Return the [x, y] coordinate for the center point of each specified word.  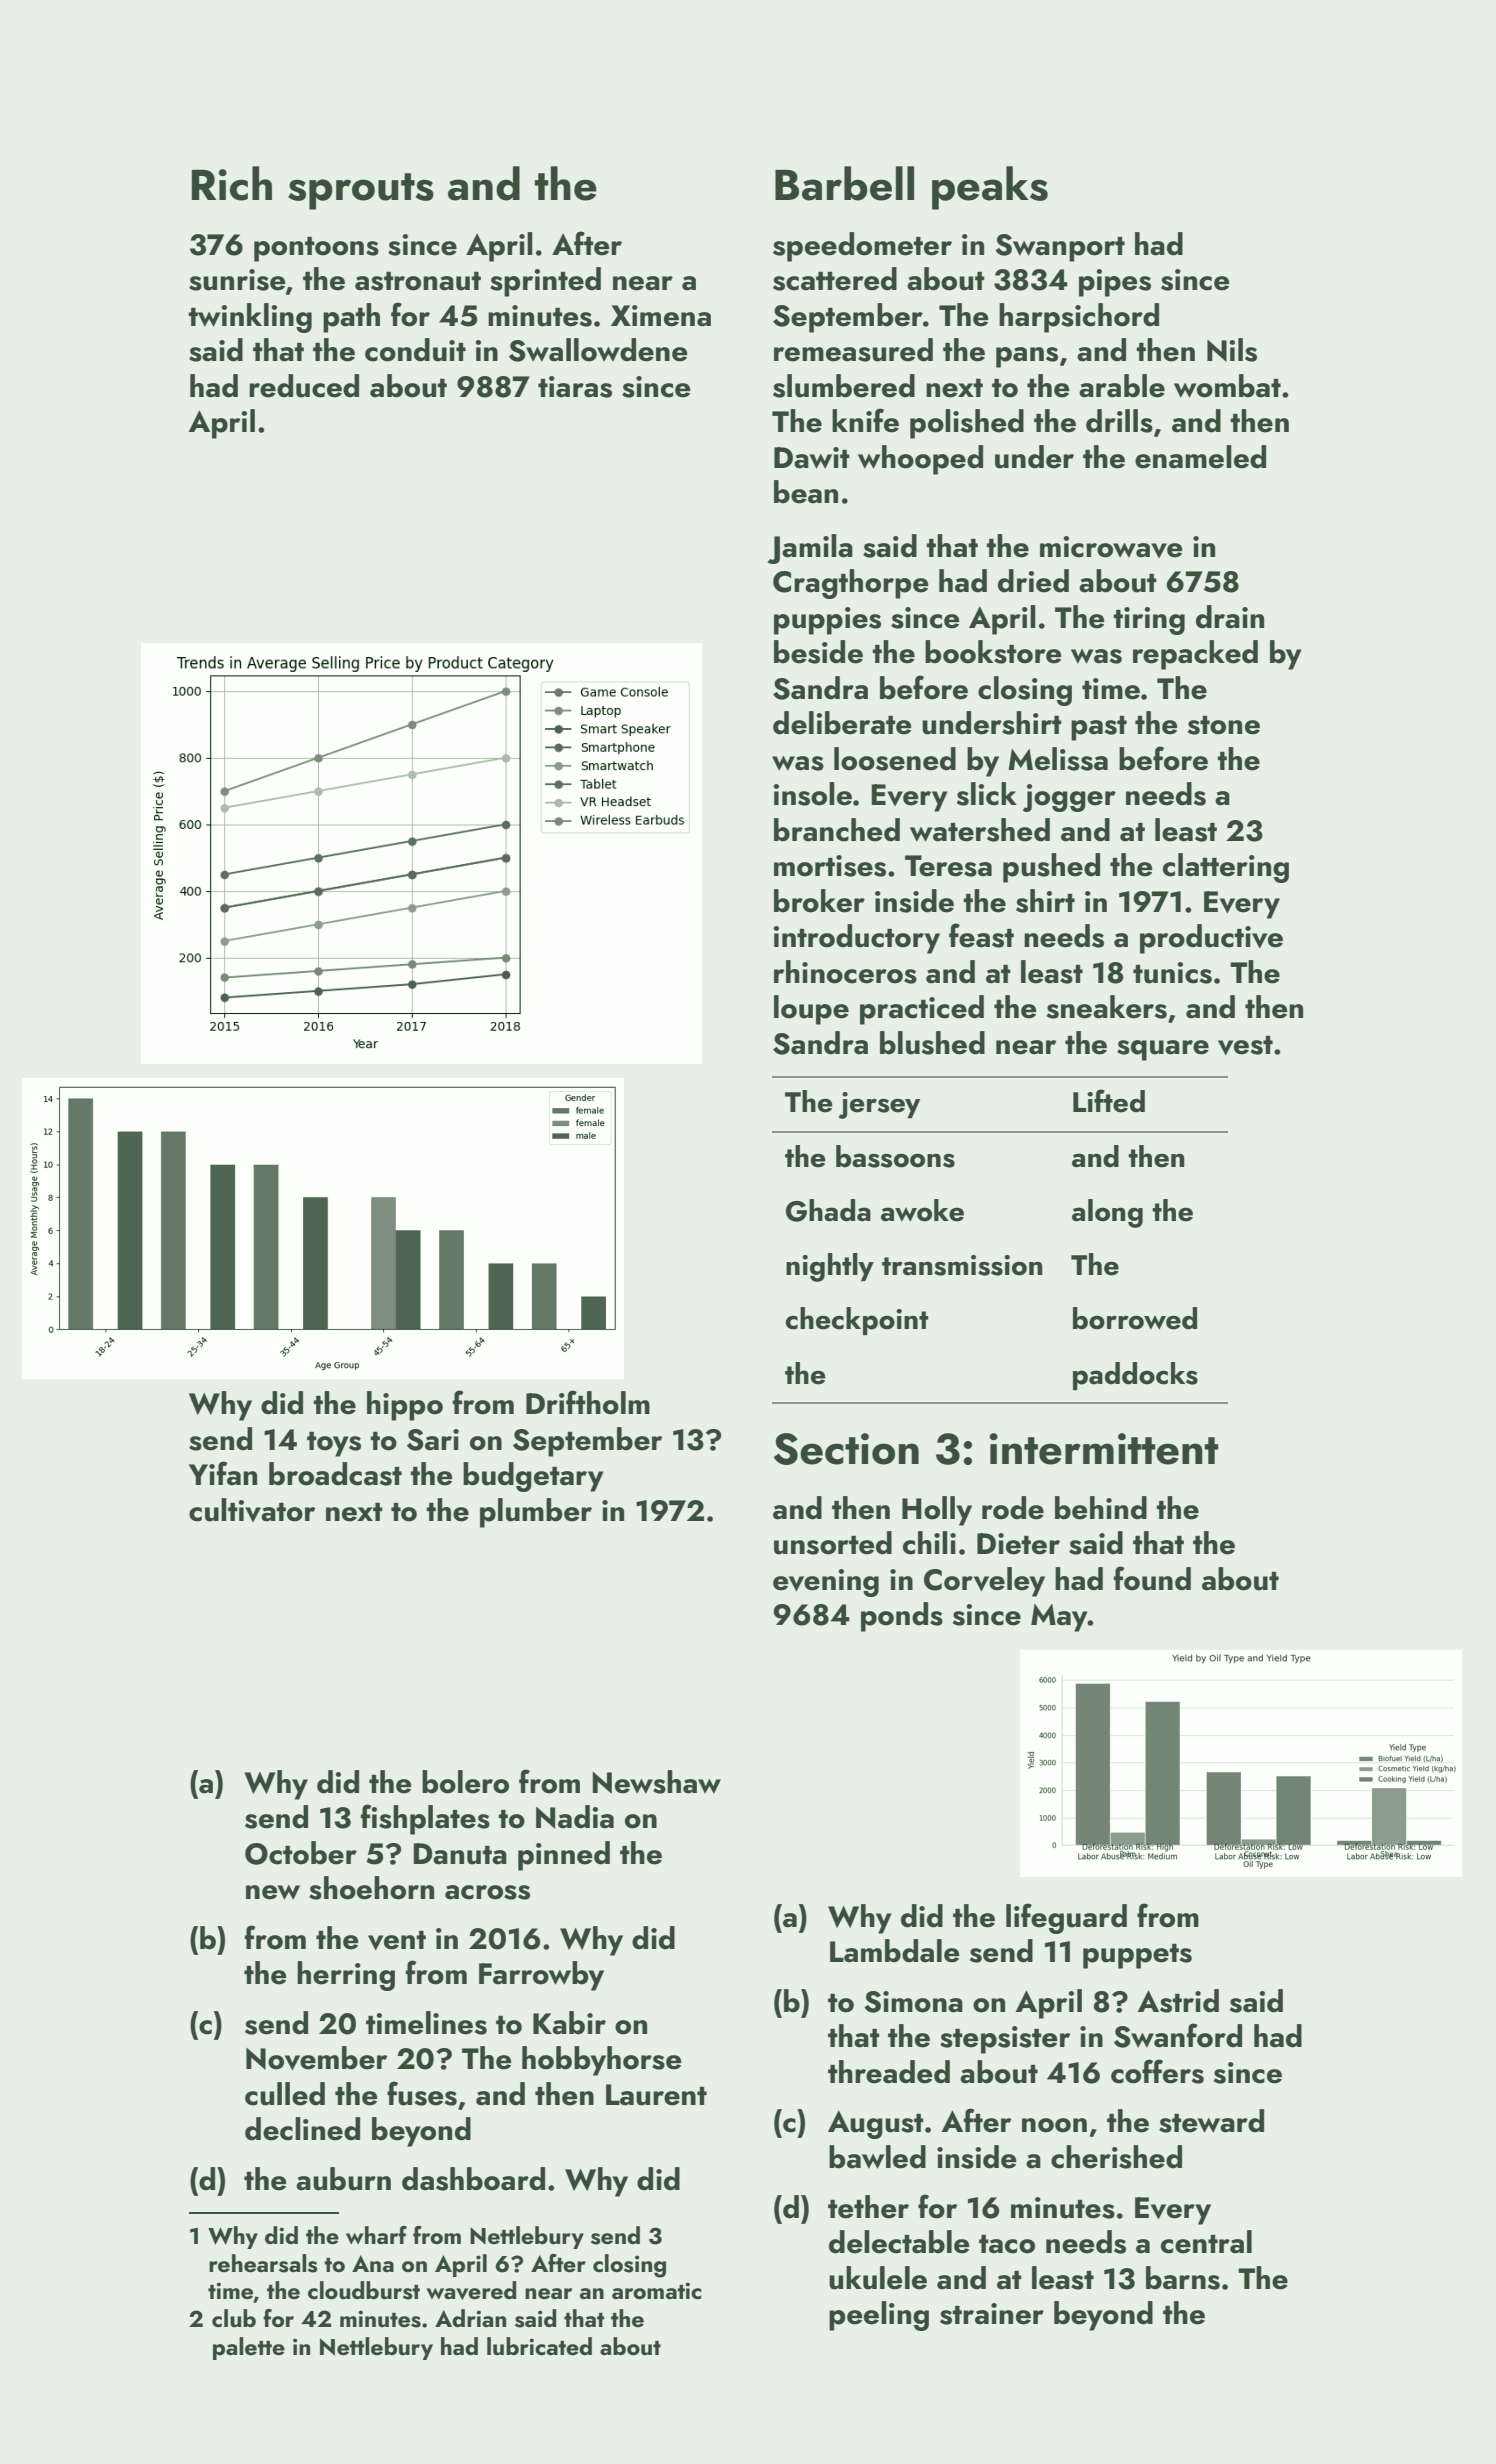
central [1206, 2242]
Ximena [661, 316]
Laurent [656, 2095]
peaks [990, 188]
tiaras [575, 387]
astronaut [418, 281]
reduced [304, 386]
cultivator [252, 1510]
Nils [1232, 350]
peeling [879, 2316]
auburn [343, 2179]
